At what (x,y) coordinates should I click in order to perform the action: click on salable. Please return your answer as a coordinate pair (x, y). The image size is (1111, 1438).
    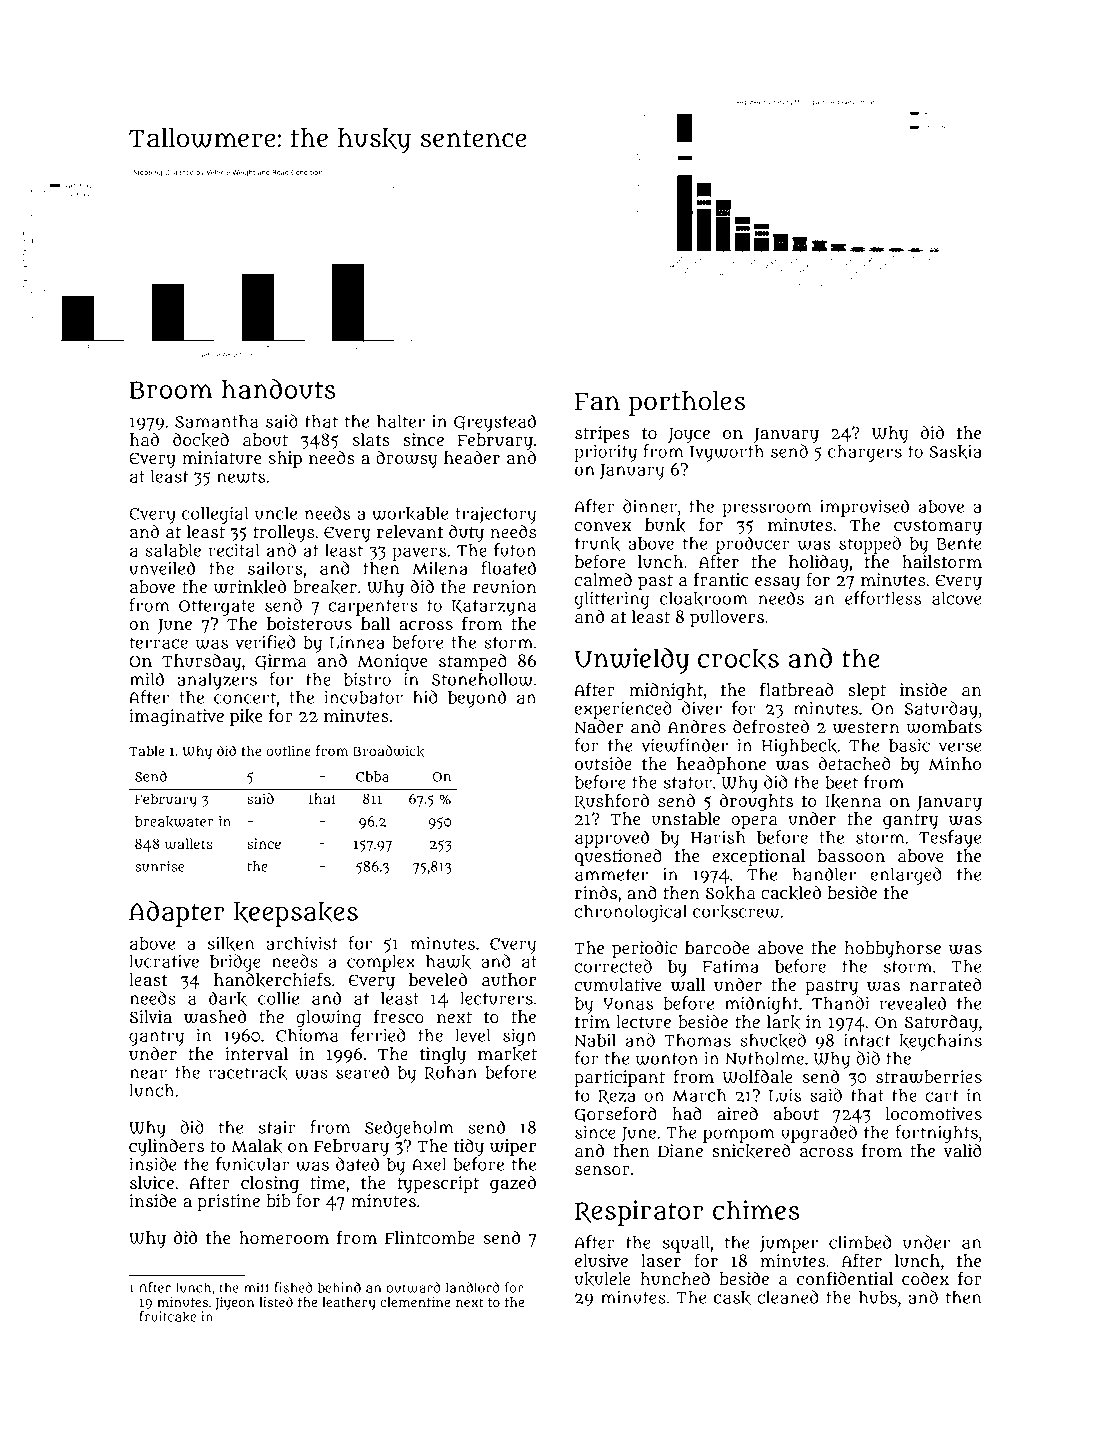
    Looking at the image, I should click on (173, 550).
